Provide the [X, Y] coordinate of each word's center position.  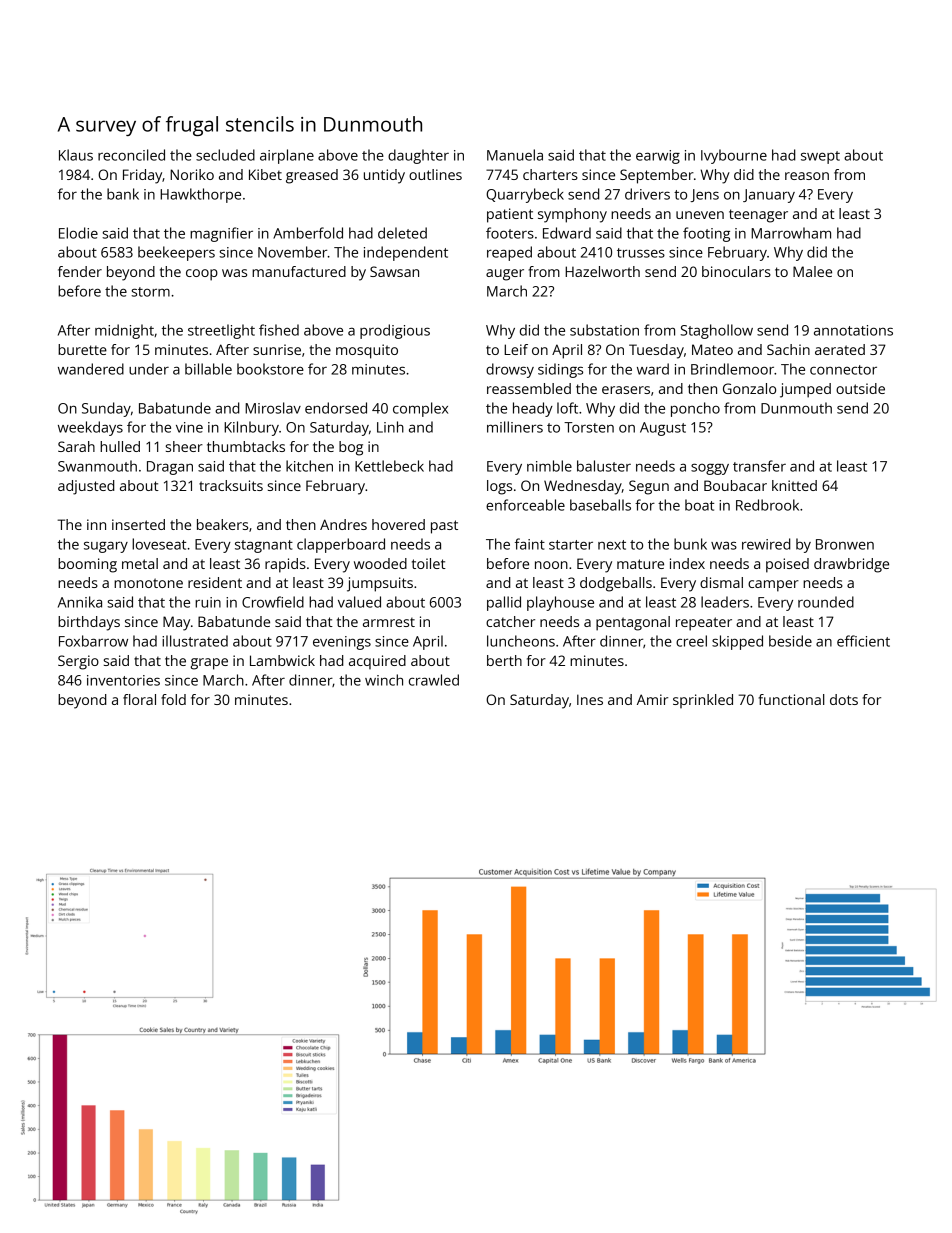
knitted [794, 485]
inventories [123, 680]
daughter [418, 156]
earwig [658, 157]
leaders [725, 602]
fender [80, 271]
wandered [91, 369]
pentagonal [633, 623]
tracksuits [231, 485]
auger [505, 275]
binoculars [736, 271]
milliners [515, 427]
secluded [225, 155]
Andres [343, 524]
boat [699, 505]
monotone [148, 583]
